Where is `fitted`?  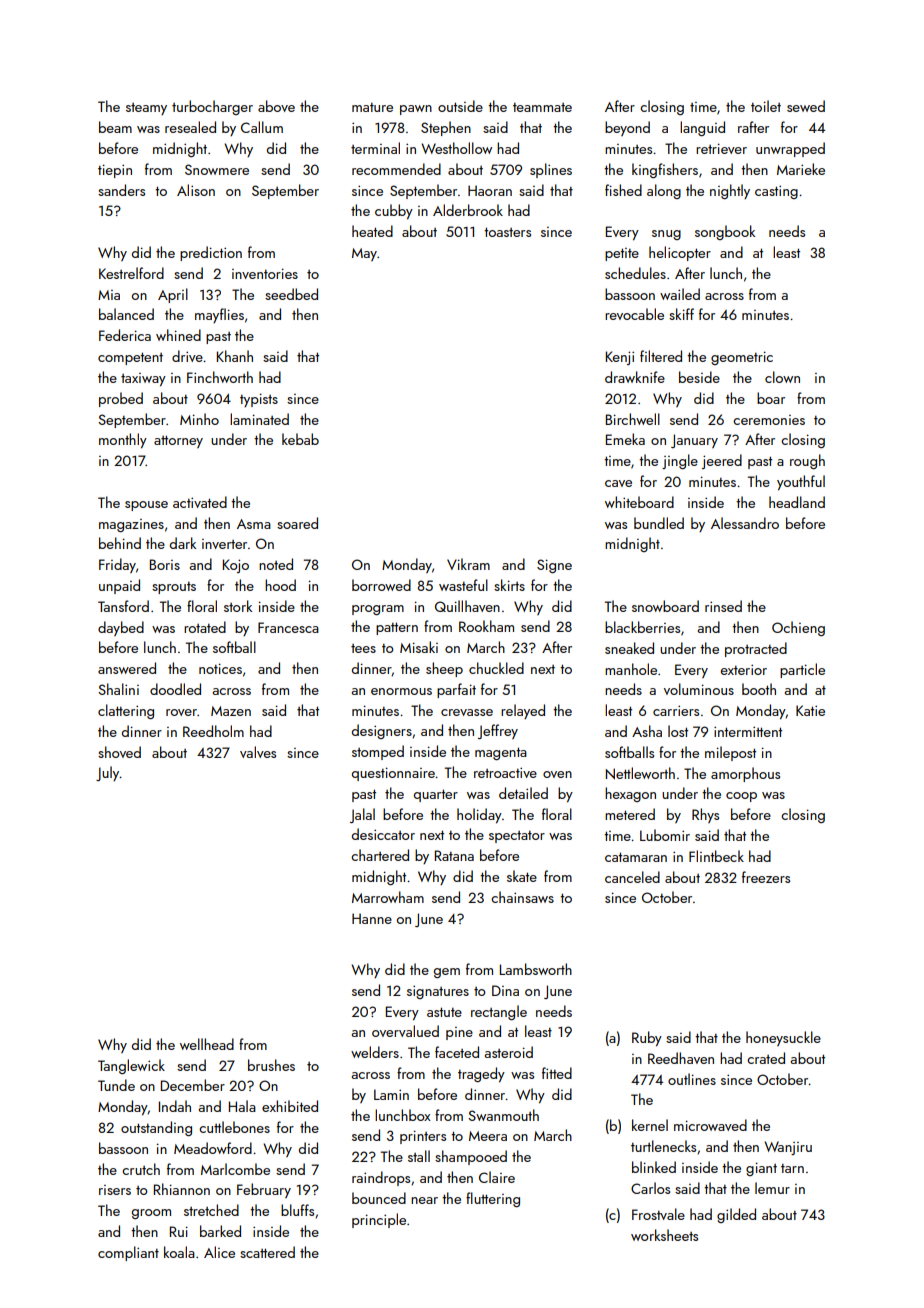
fitted is located at coordinates (557, 1073).
